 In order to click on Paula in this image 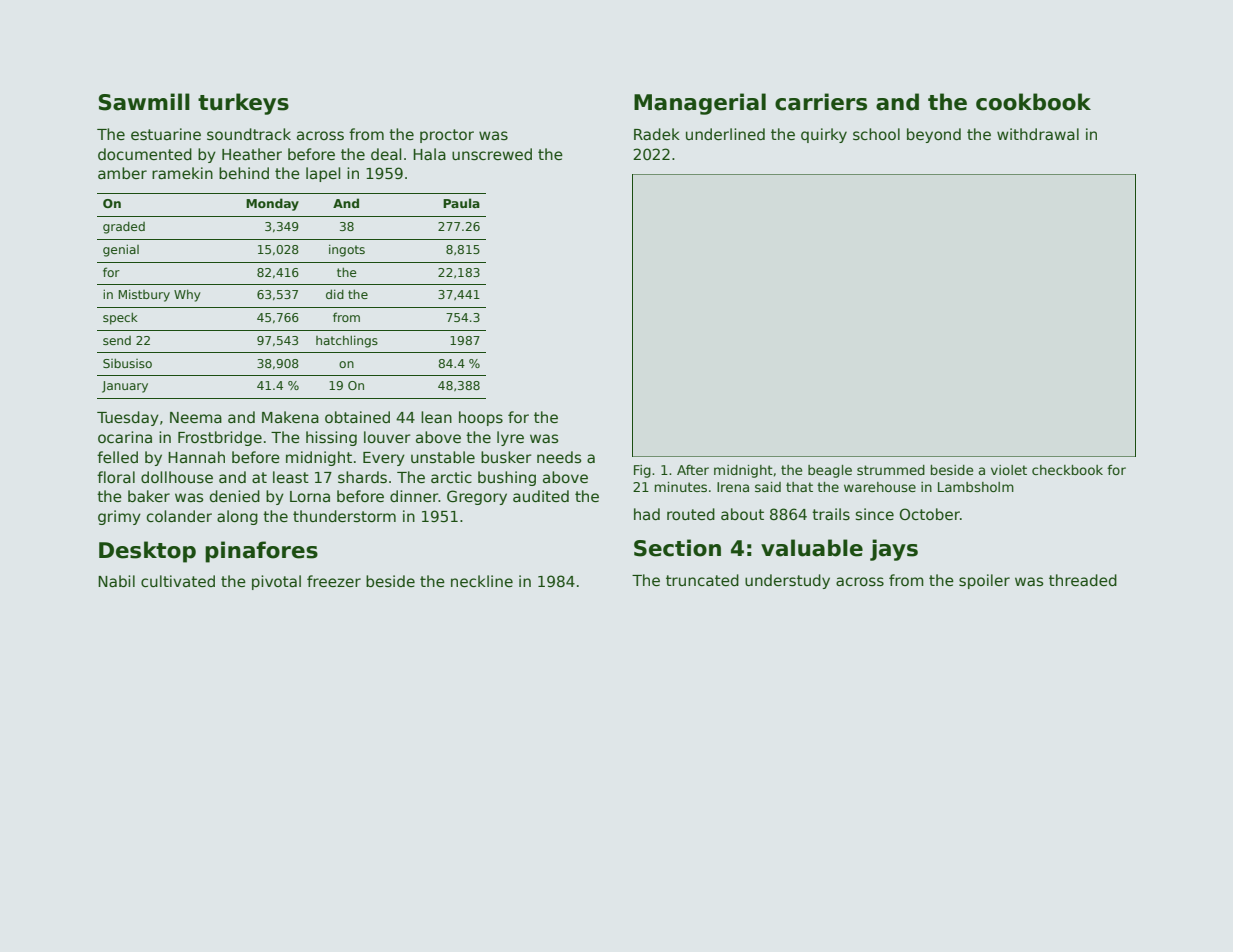, I will do `click(461, 203)`.
